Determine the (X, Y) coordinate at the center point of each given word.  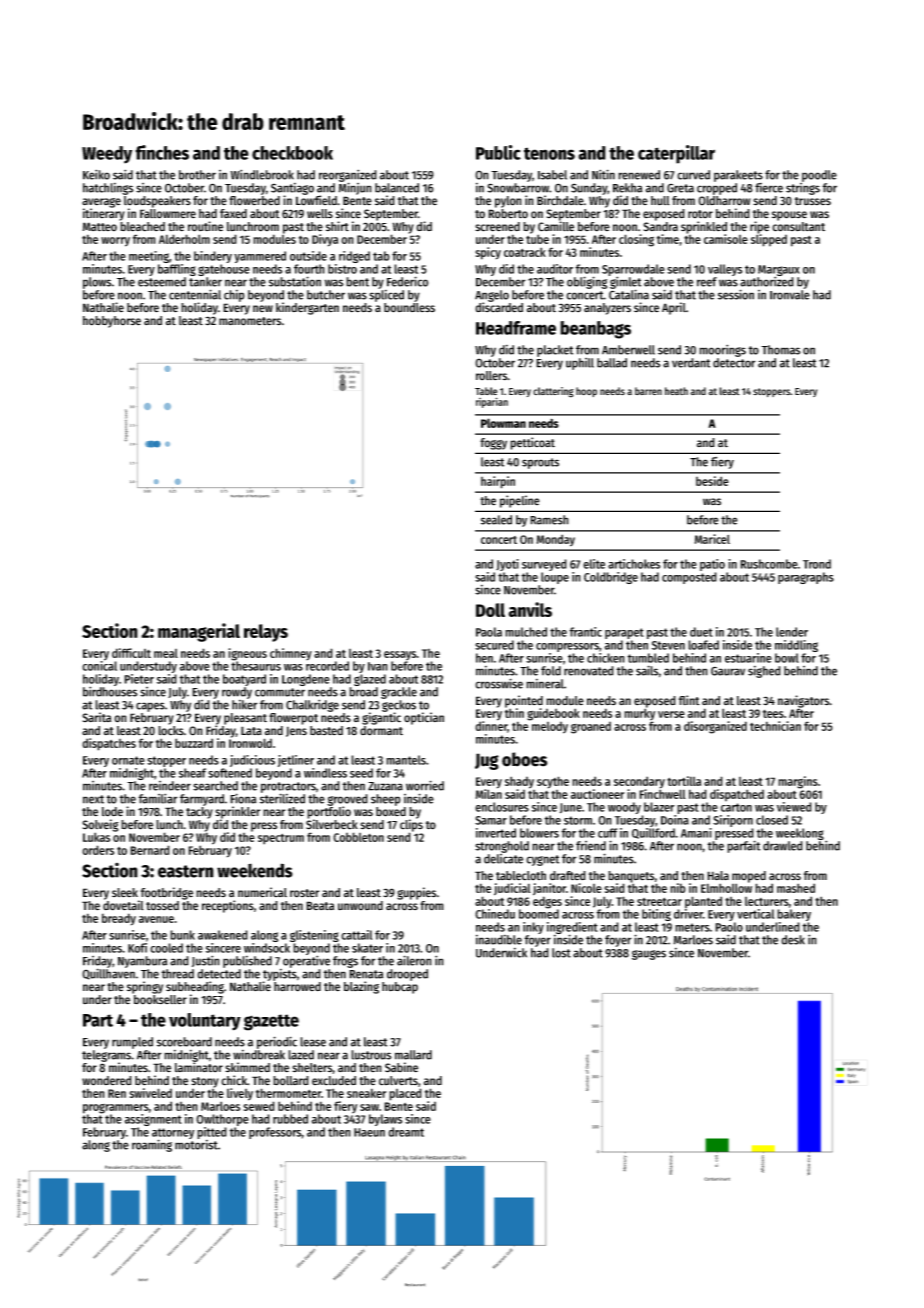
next (93, 799)
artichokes (634, 564)
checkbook (292, 153)
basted (326, 731)
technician (775, 726)
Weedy (107, 155)
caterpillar (676, 154)
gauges (649, 955)
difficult (131, 653)
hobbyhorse (112, 322)
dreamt (406, 1132)
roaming (152, 1145)
